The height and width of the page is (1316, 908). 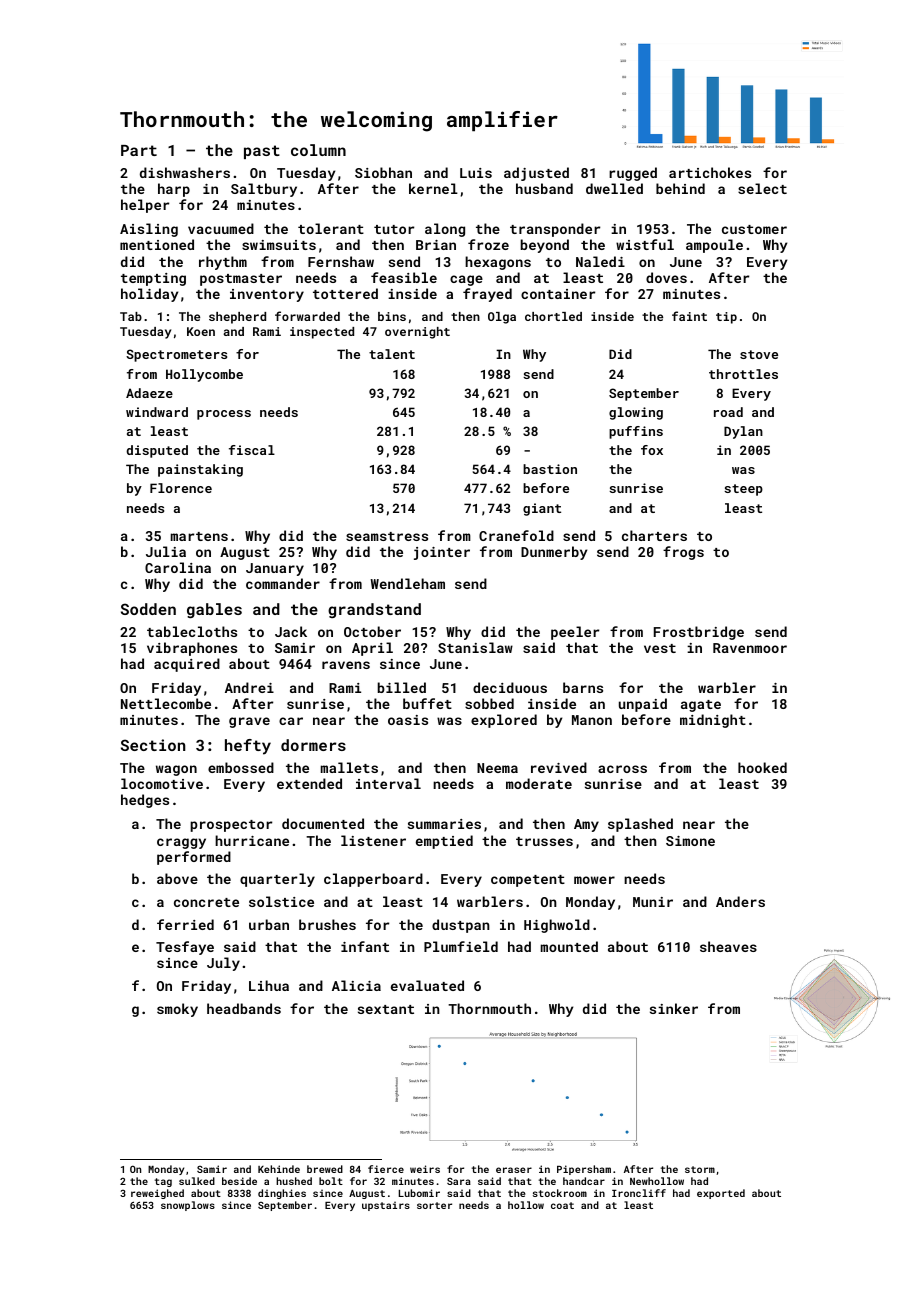 I want to click on throttles, so click(x=743, y=374).
